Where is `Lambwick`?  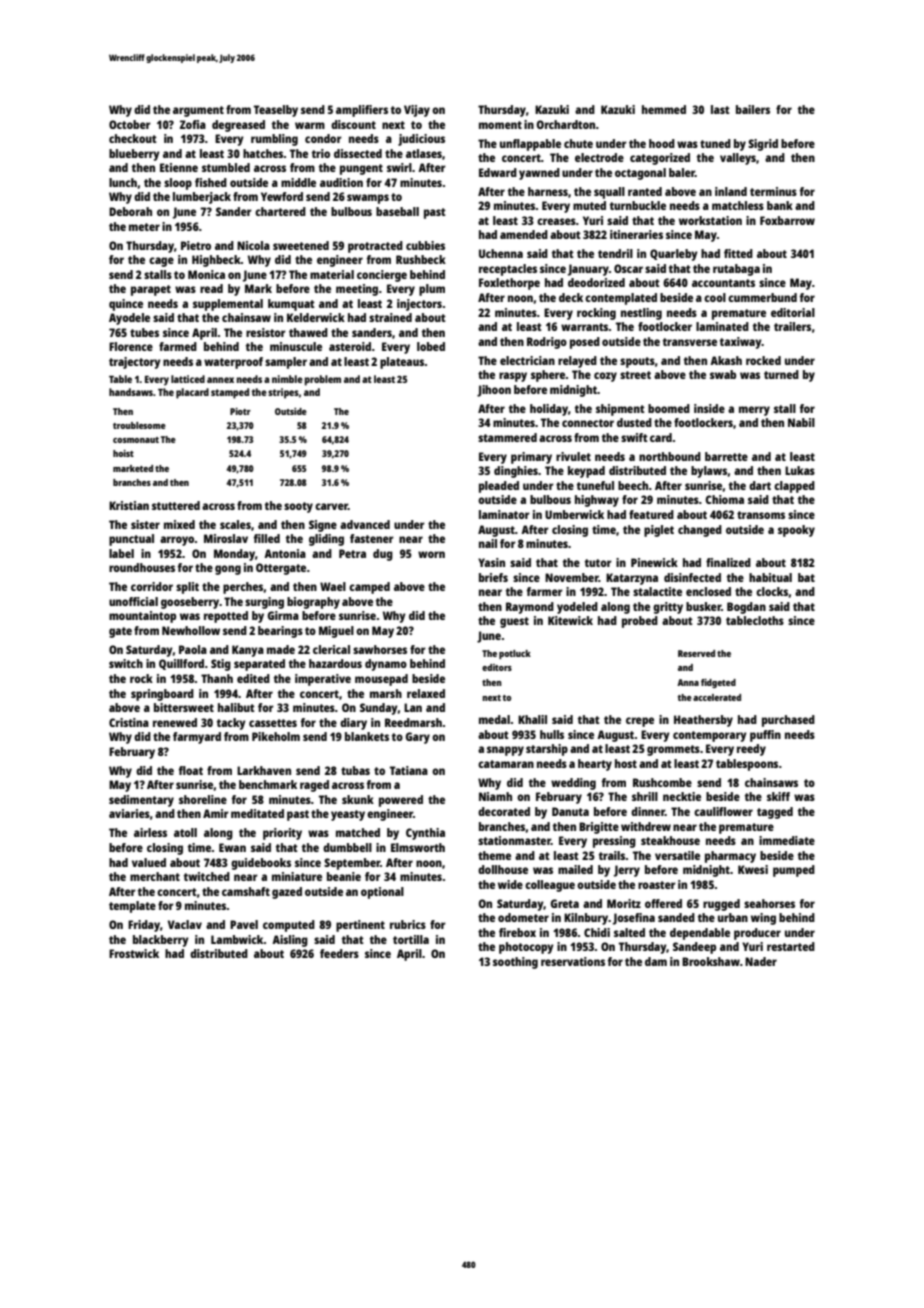
Lambwick is located at coordinates (237, 939).
